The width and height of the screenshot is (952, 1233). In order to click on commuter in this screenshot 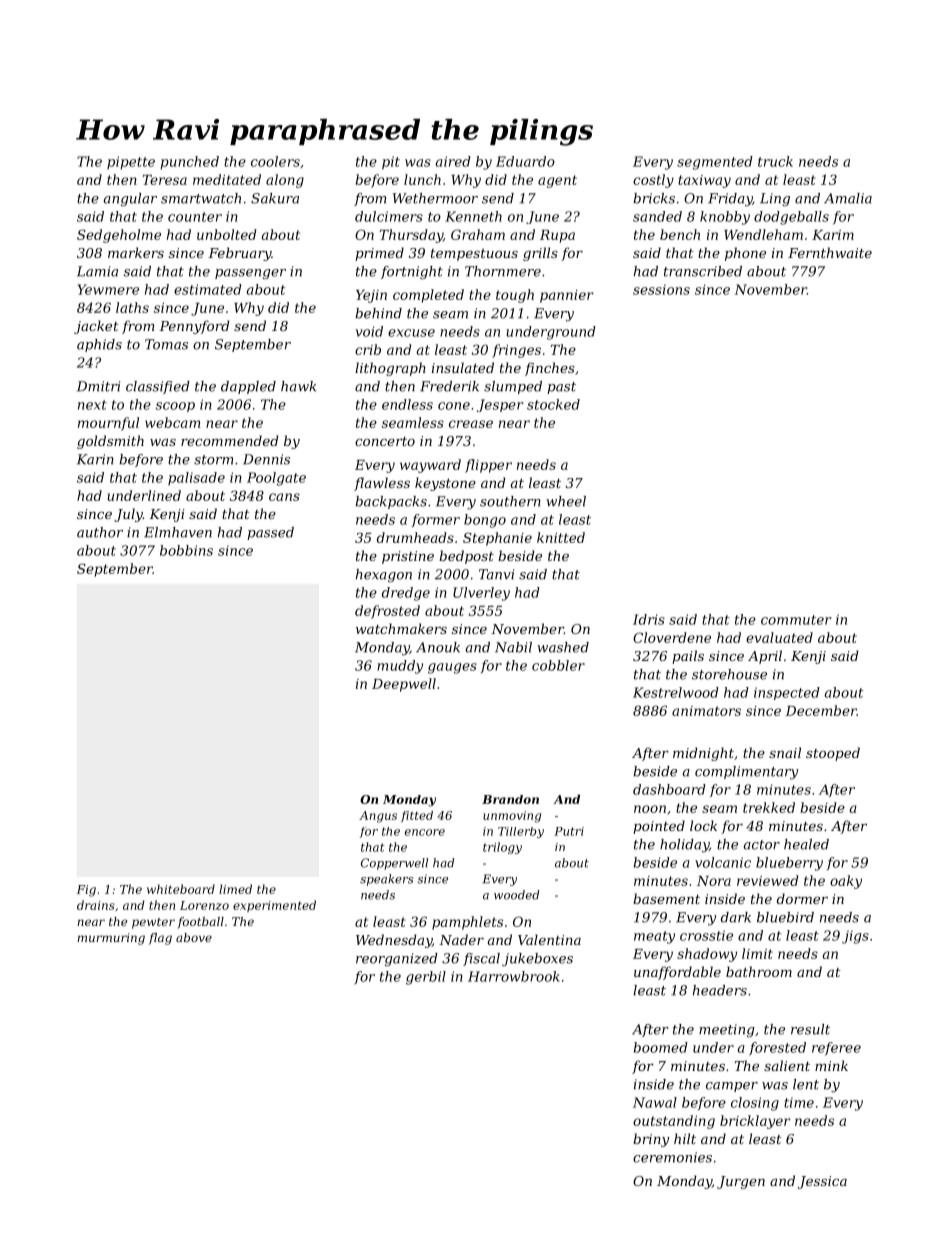, I will do `click(796, 620)`.
